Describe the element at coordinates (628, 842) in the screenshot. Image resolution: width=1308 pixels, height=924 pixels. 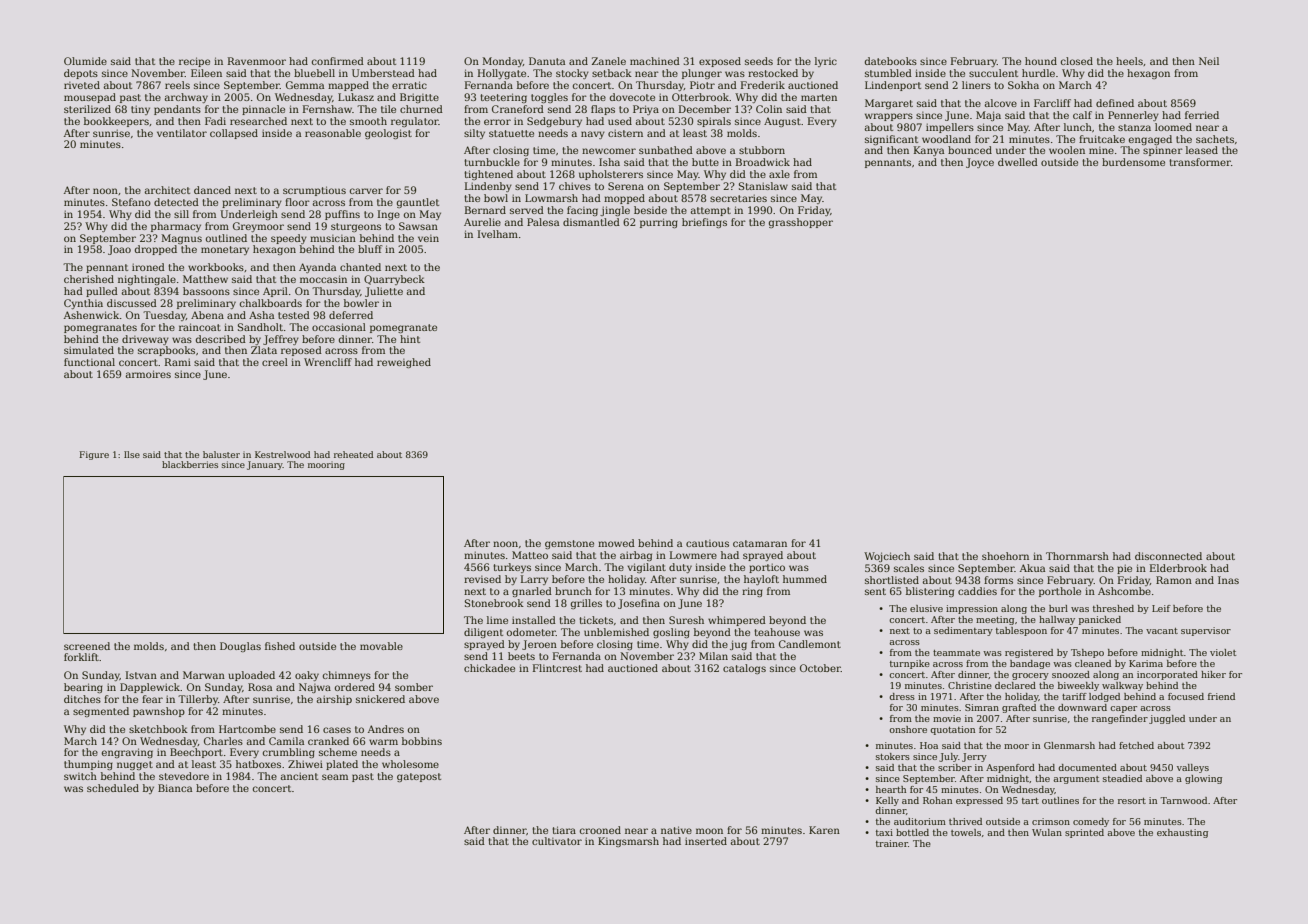
I see `Kingsmarsh` at that location.
